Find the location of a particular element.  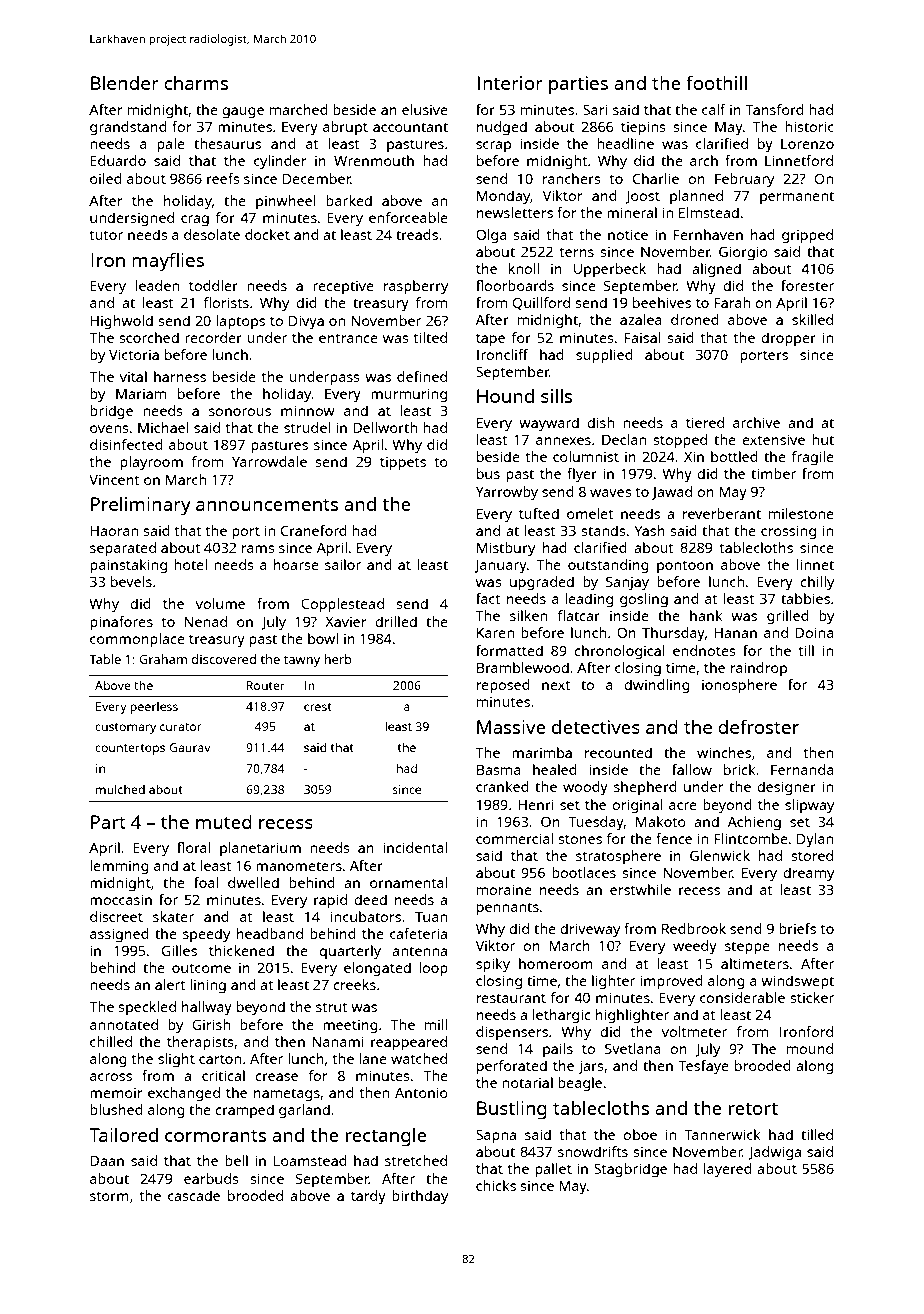

lemming is located at coordinates (119, 867).
